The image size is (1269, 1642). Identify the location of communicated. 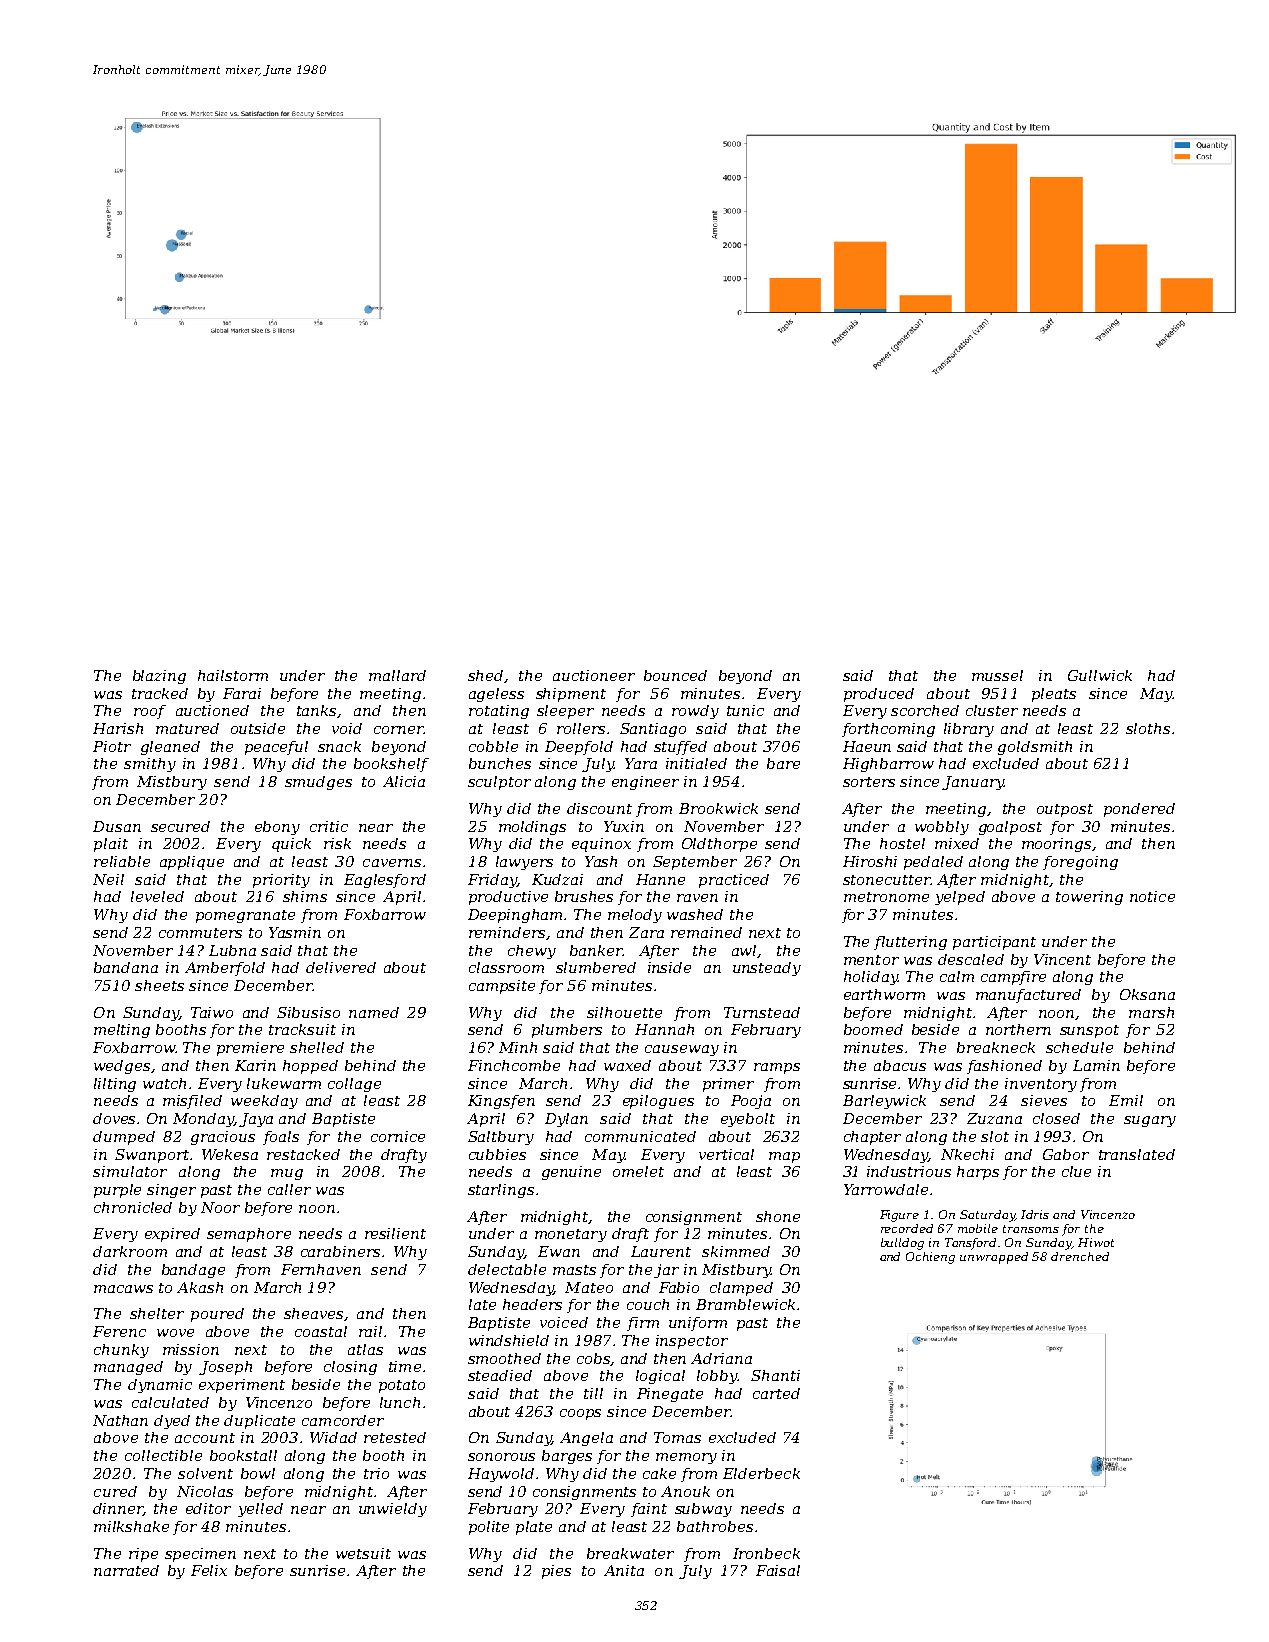
(640, 1136).
